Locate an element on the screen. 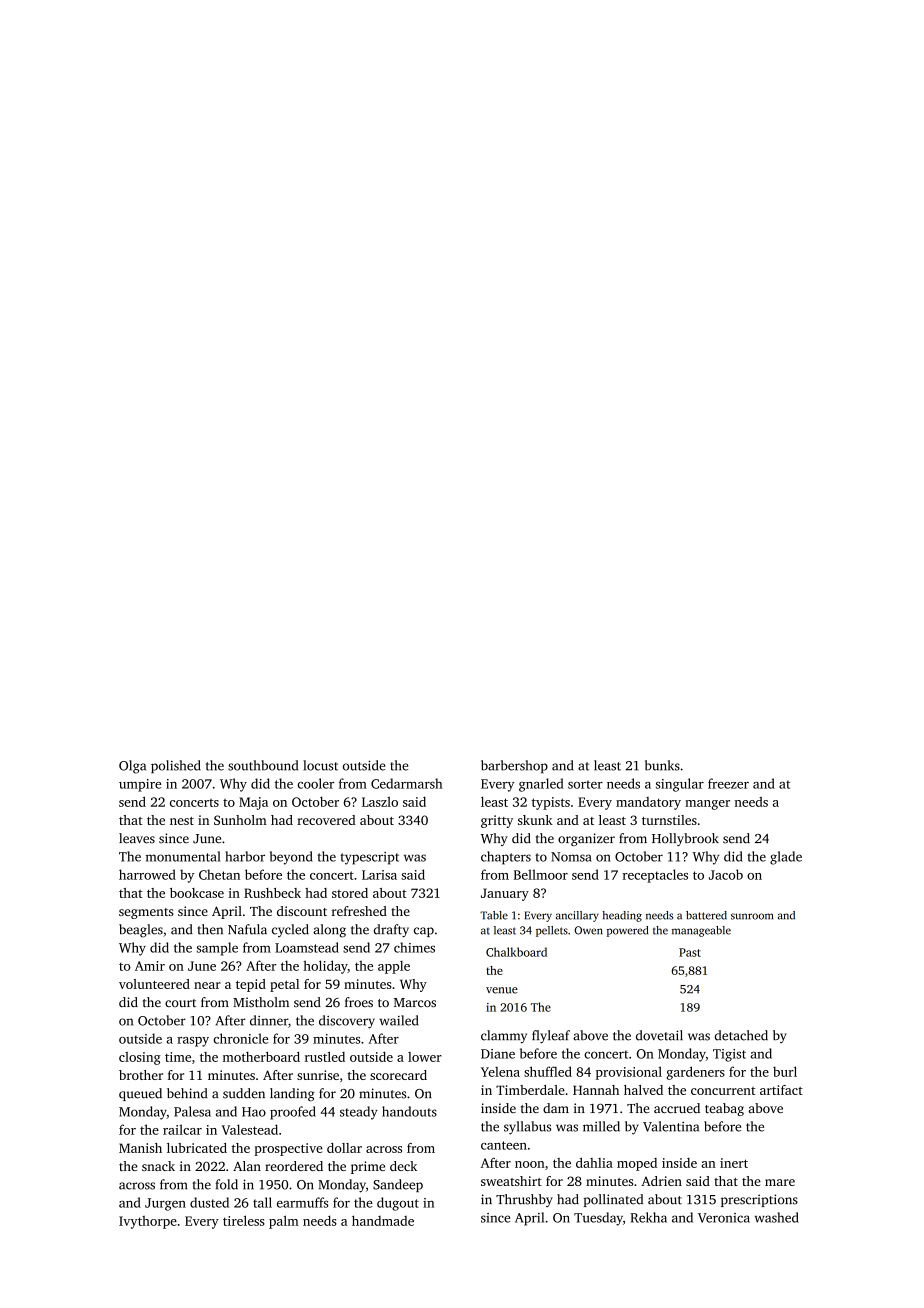 The width and height of the screenshot is (924, 1308). Manish is located at coordinates (140, 1148).
